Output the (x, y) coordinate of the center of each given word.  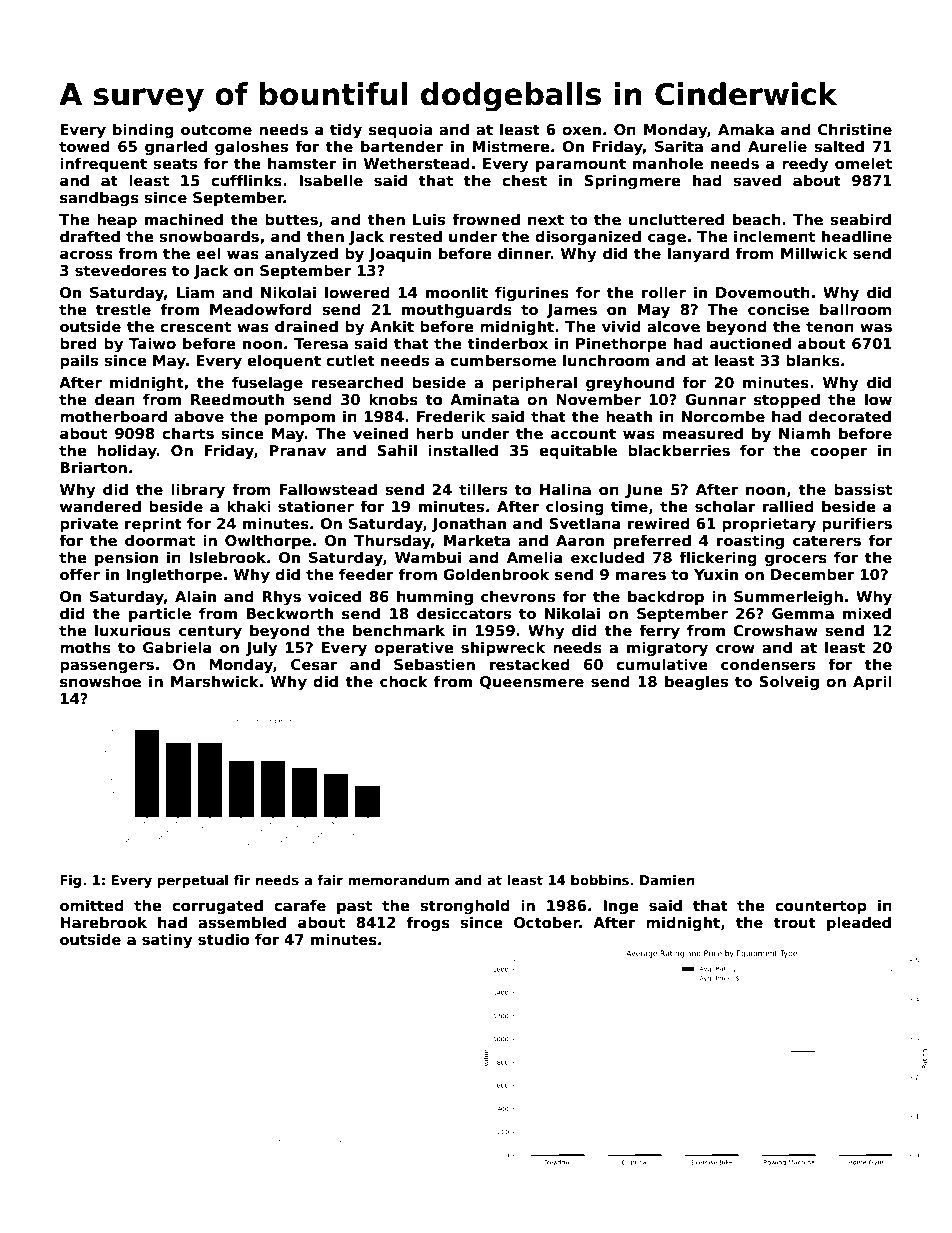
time (629, 506)
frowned (486, 219)
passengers (107, 667)
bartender (402, 146)
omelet (863, 163)
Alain (195, 596)
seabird (860, 219)
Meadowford (261, 309)
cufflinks (246, 180)
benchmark (399, 630)
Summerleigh (788, 597)
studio (223, 939)
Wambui (428, 557)
